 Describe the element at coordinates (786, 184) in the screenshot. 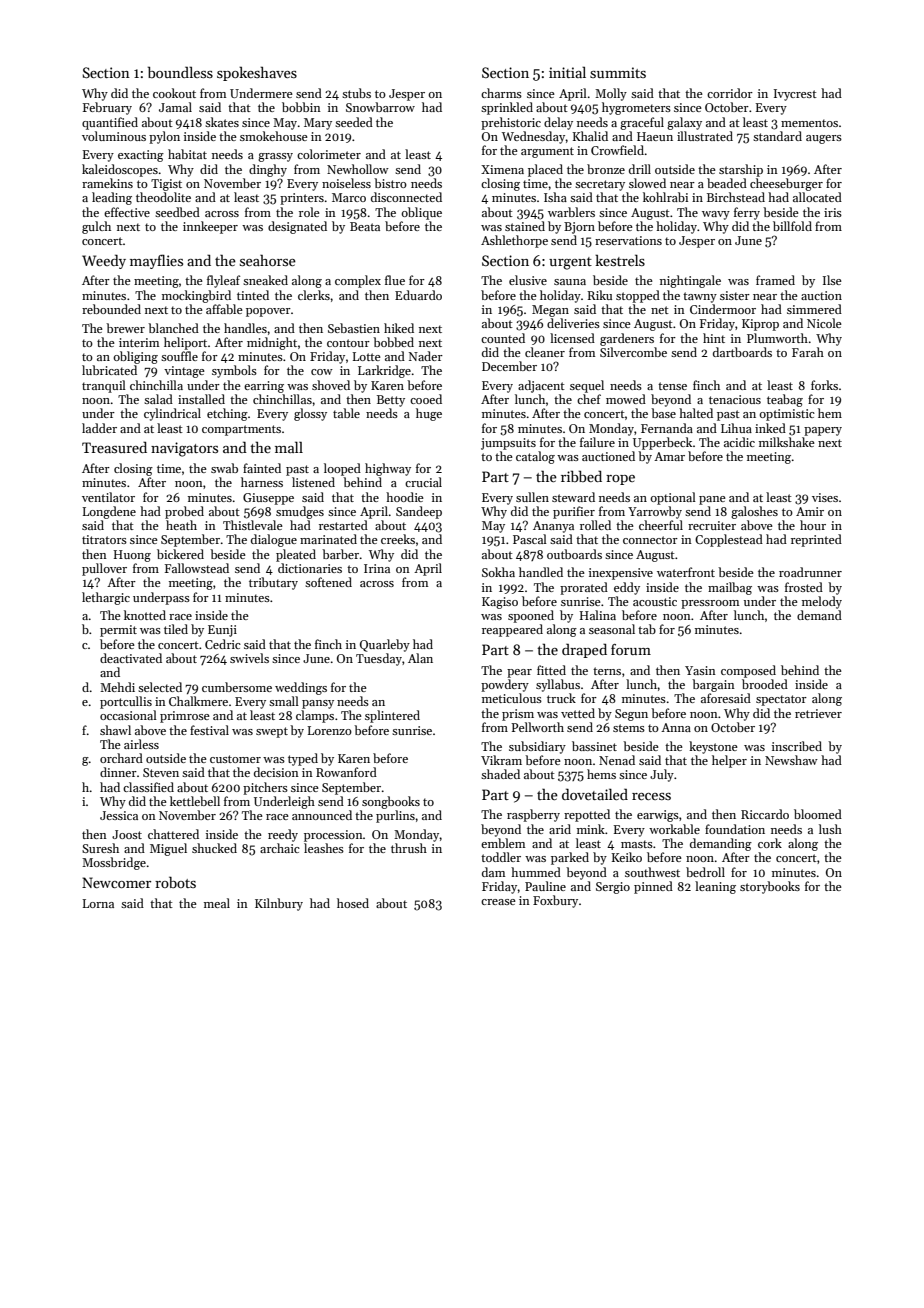

I see `cheeseburger` at that location.
